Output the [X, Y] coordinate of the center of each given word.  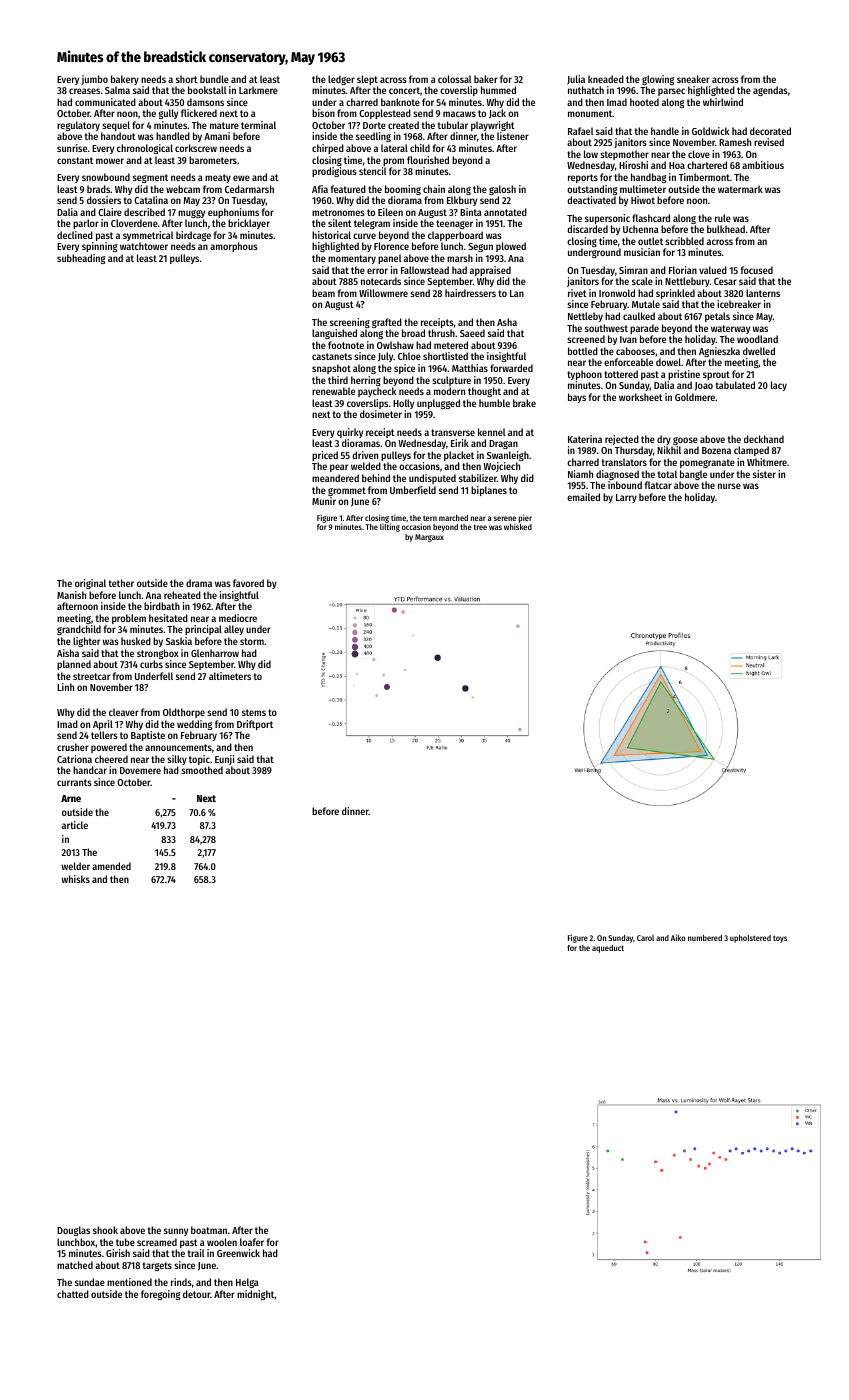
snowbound [106, 177]
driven [365, 455]
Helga [247, 1283]
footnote [346, 345]
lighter [86, 642]
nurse [729, 486]
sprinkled [675, 294]
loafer [252, 1242]
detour [196, 1294]
